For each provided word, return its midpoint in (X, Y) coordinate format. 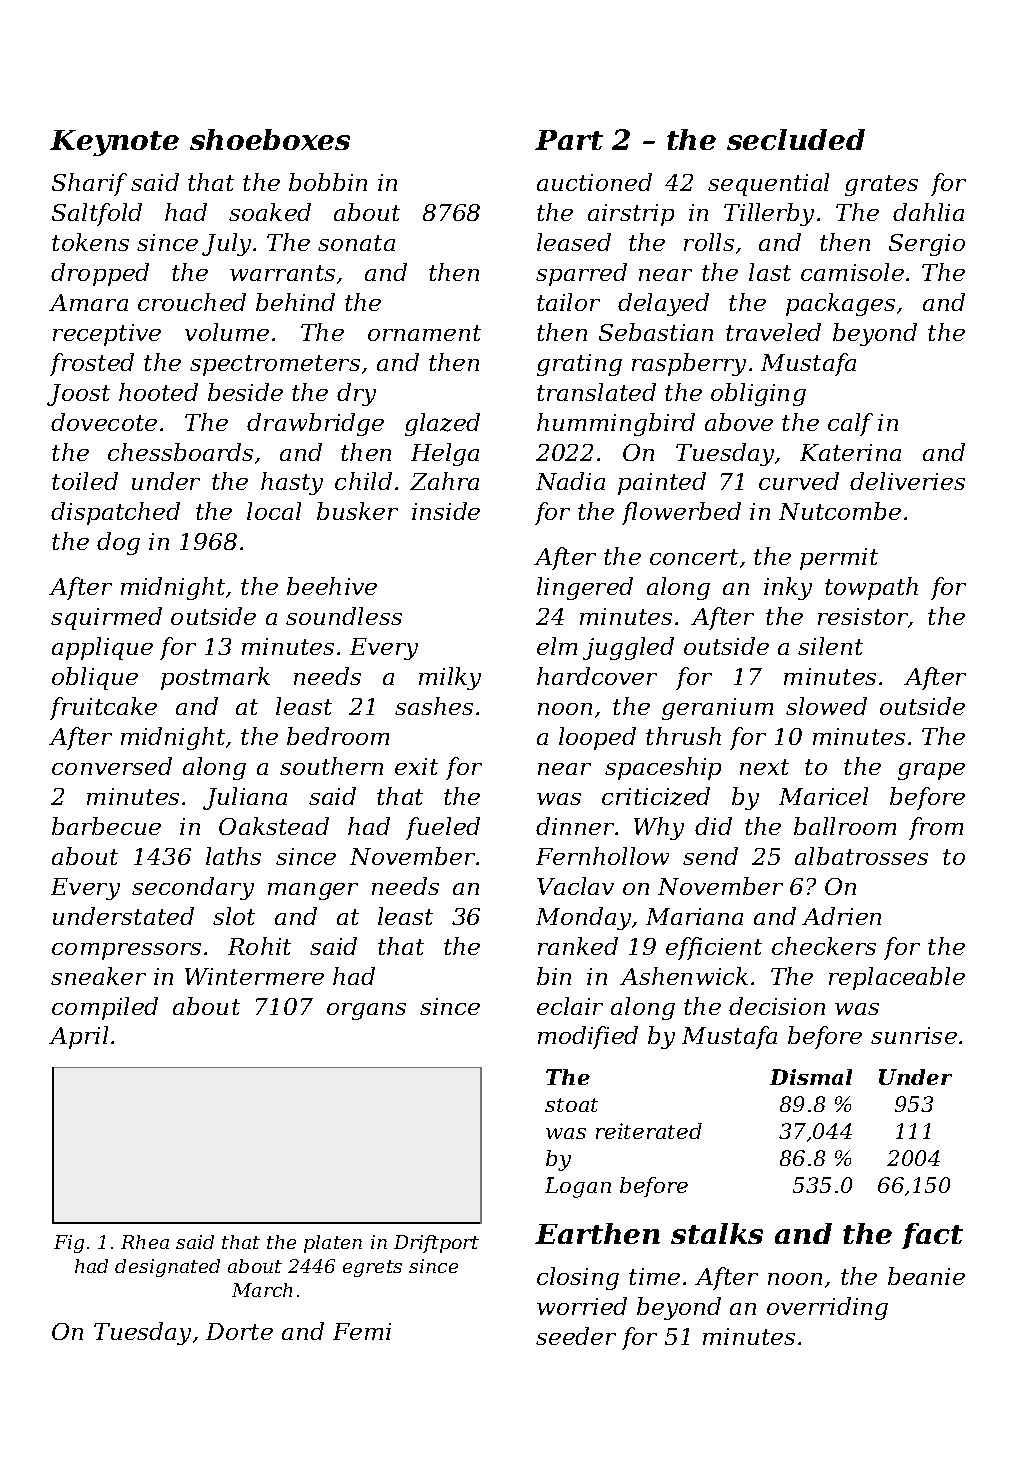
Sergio (927, 245)
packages (840, 304)
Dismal (811, 1077)
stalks (717, 1233)
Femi (362, 1331)
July (226, 244)
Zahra (444, 481)
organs (366, 1011)
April (78, 1037)
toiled (85, 481)
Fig (69, 1244)
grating (579, 365)
